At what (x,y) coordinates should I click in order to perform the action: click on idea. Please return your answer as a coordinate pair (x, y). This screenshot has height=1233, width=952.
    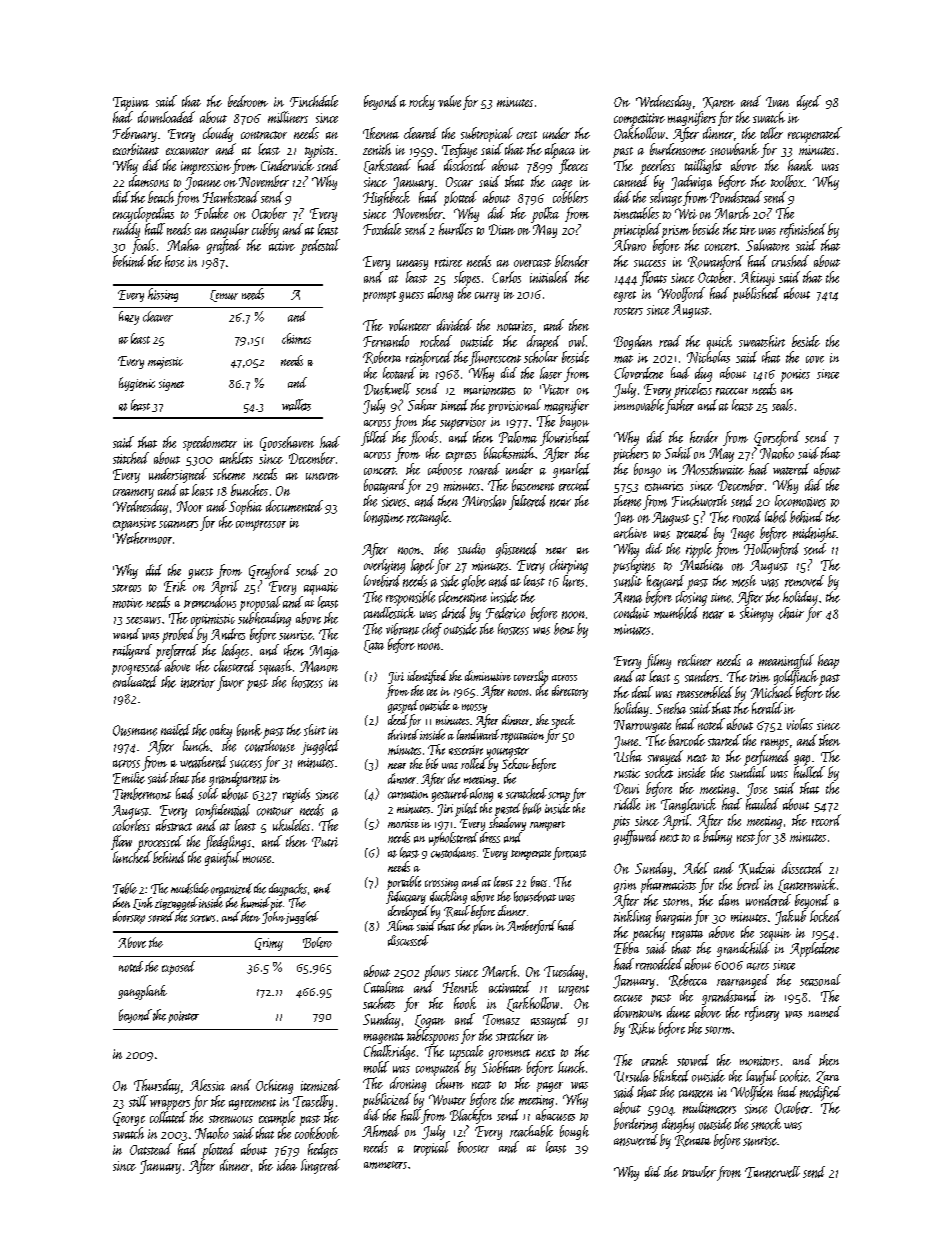
    Looking at the image, I should click on (287, 1165).
